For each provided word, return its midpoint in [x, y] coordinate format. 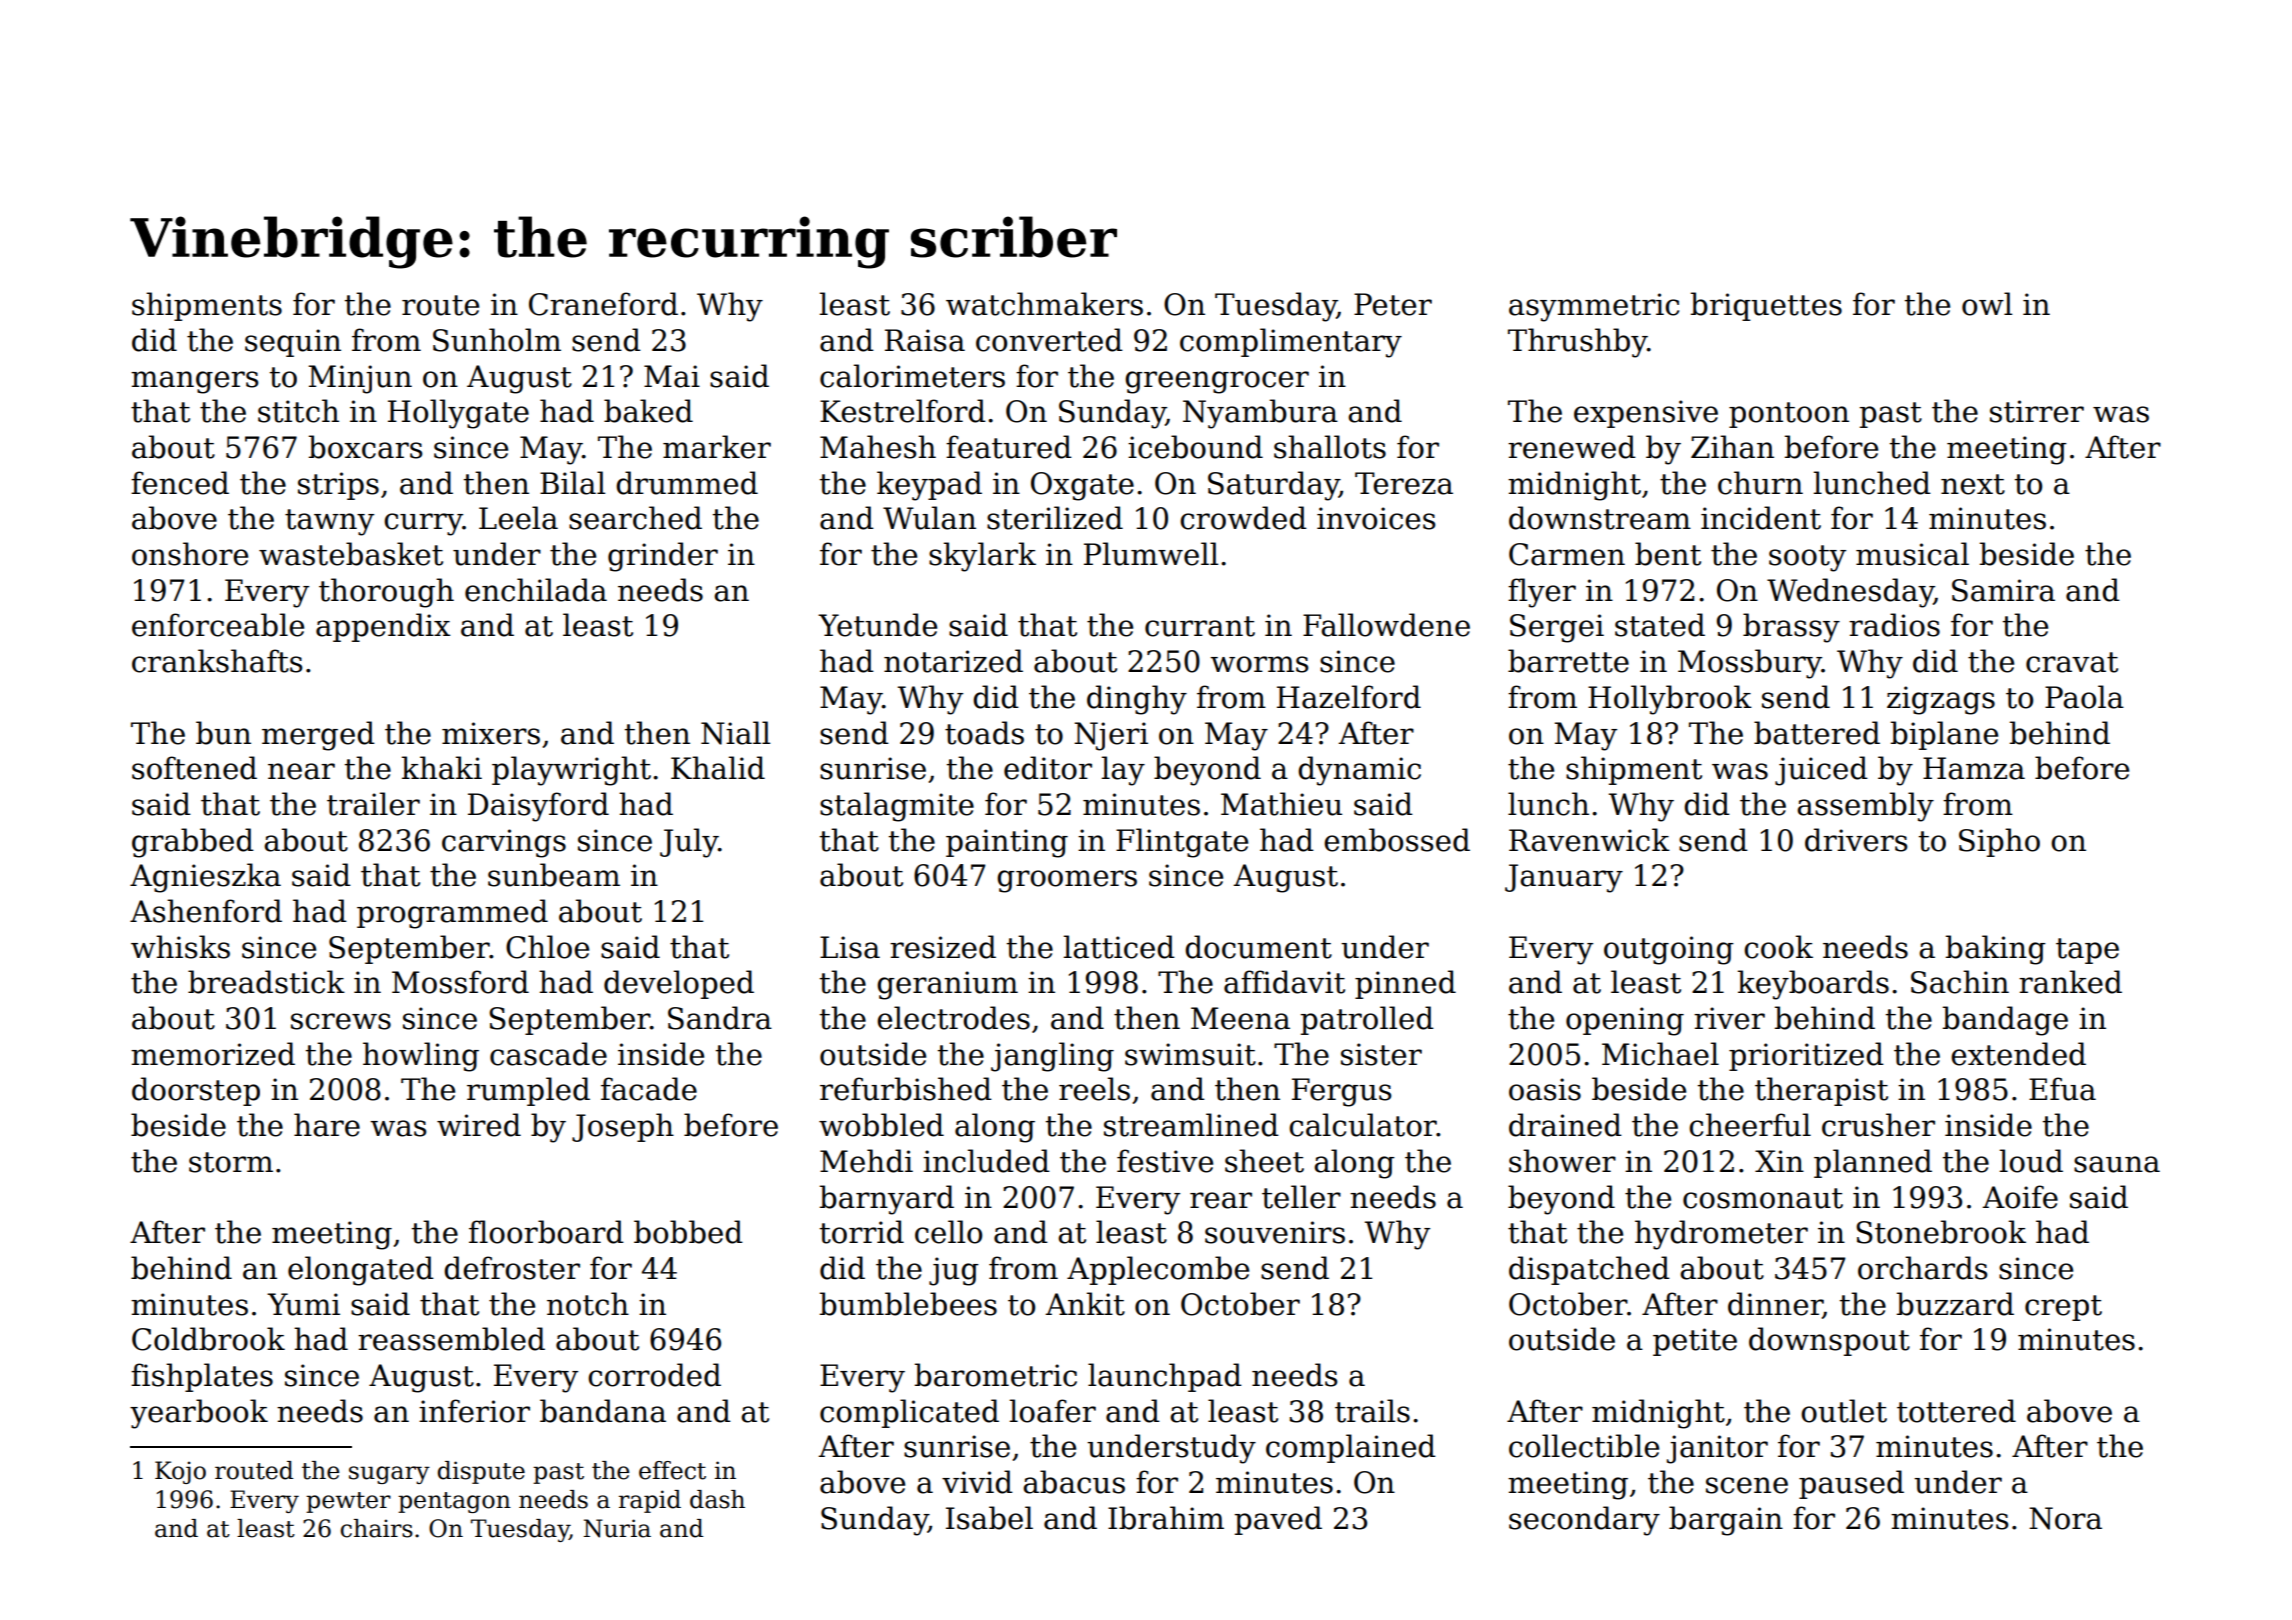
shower [1562, 1161]
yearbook [199, 1414]
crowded [1243, 518]
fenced [180, 483]
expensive [1646, 414]
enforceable [218, 625]
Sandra [720, 1018]
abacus [1074, 1482]
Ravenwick [1589, 840]
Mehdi [866, 1161]
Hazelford [1349, 697]
